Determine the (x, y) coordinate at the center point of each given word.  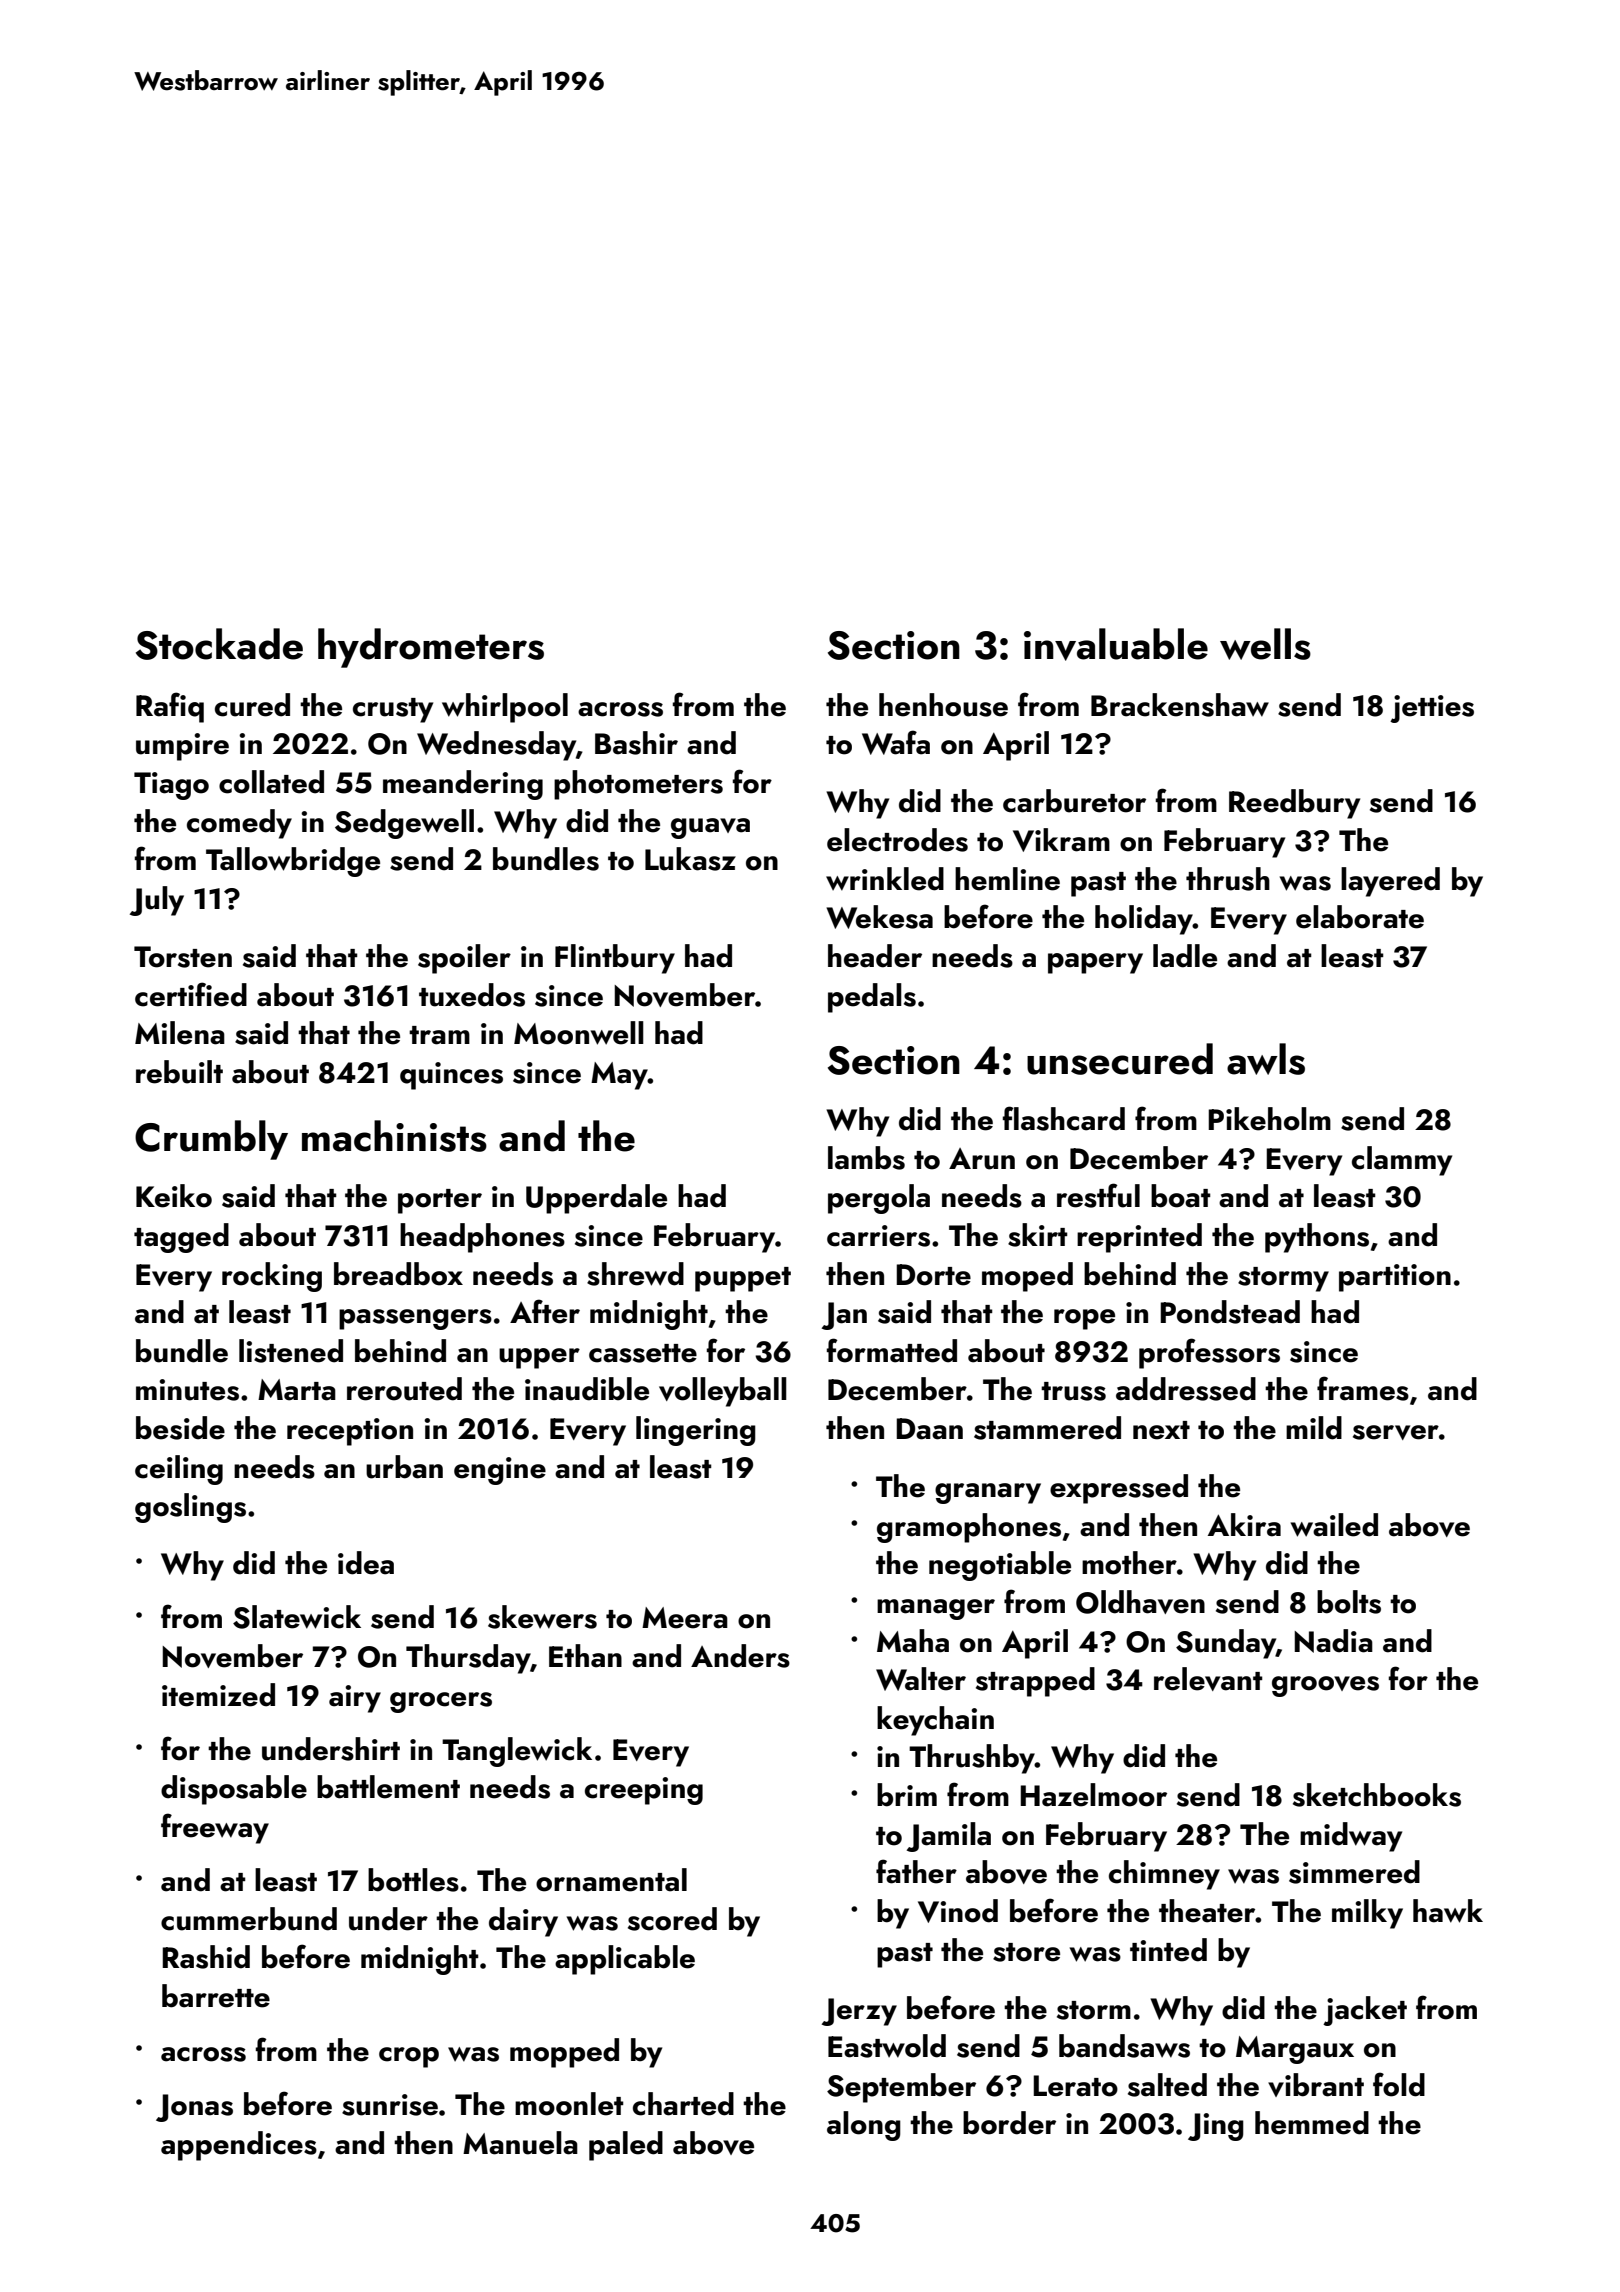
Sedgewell (404, 824)
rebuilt (179, 1072)
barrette (216, 1996)
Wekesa (879, 917)
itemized (218, 1695)
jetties (1432, 709)
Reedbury (1294, 804)
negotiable (1000, 1566)
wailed (1334, 1525)
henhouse (943, 705)
